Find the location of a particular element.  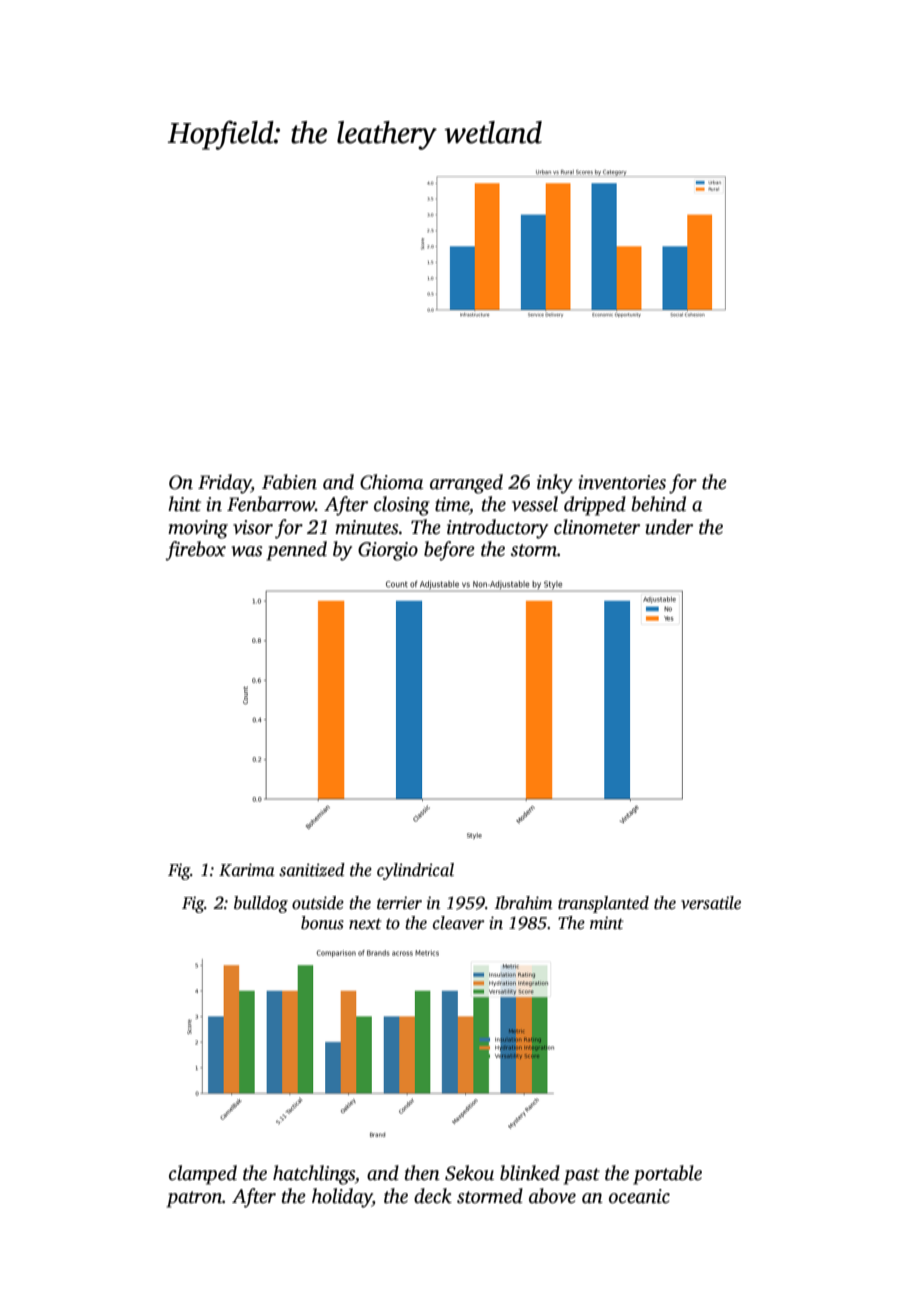

patron is located at coordinates (194, 1199).
